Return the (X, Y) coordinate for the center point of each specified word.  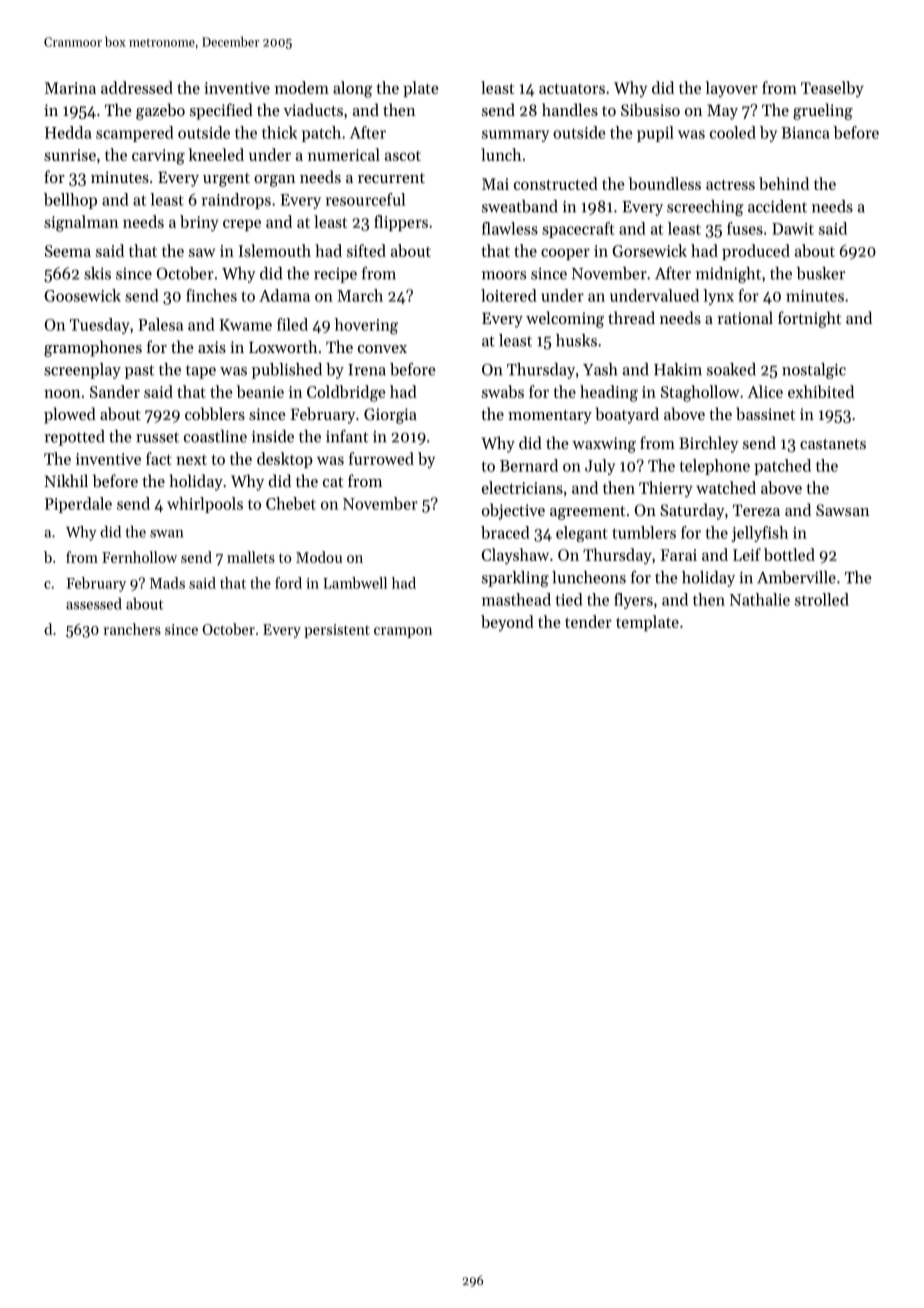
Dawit (793, 229)
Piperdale (78, 505)
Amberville (796, 577)
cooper (565, 254)
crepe (242, 225)
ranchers (132, 629)
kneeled (216, 154)
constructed (556, 183)
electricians (522, 487)
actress (730, 184)
